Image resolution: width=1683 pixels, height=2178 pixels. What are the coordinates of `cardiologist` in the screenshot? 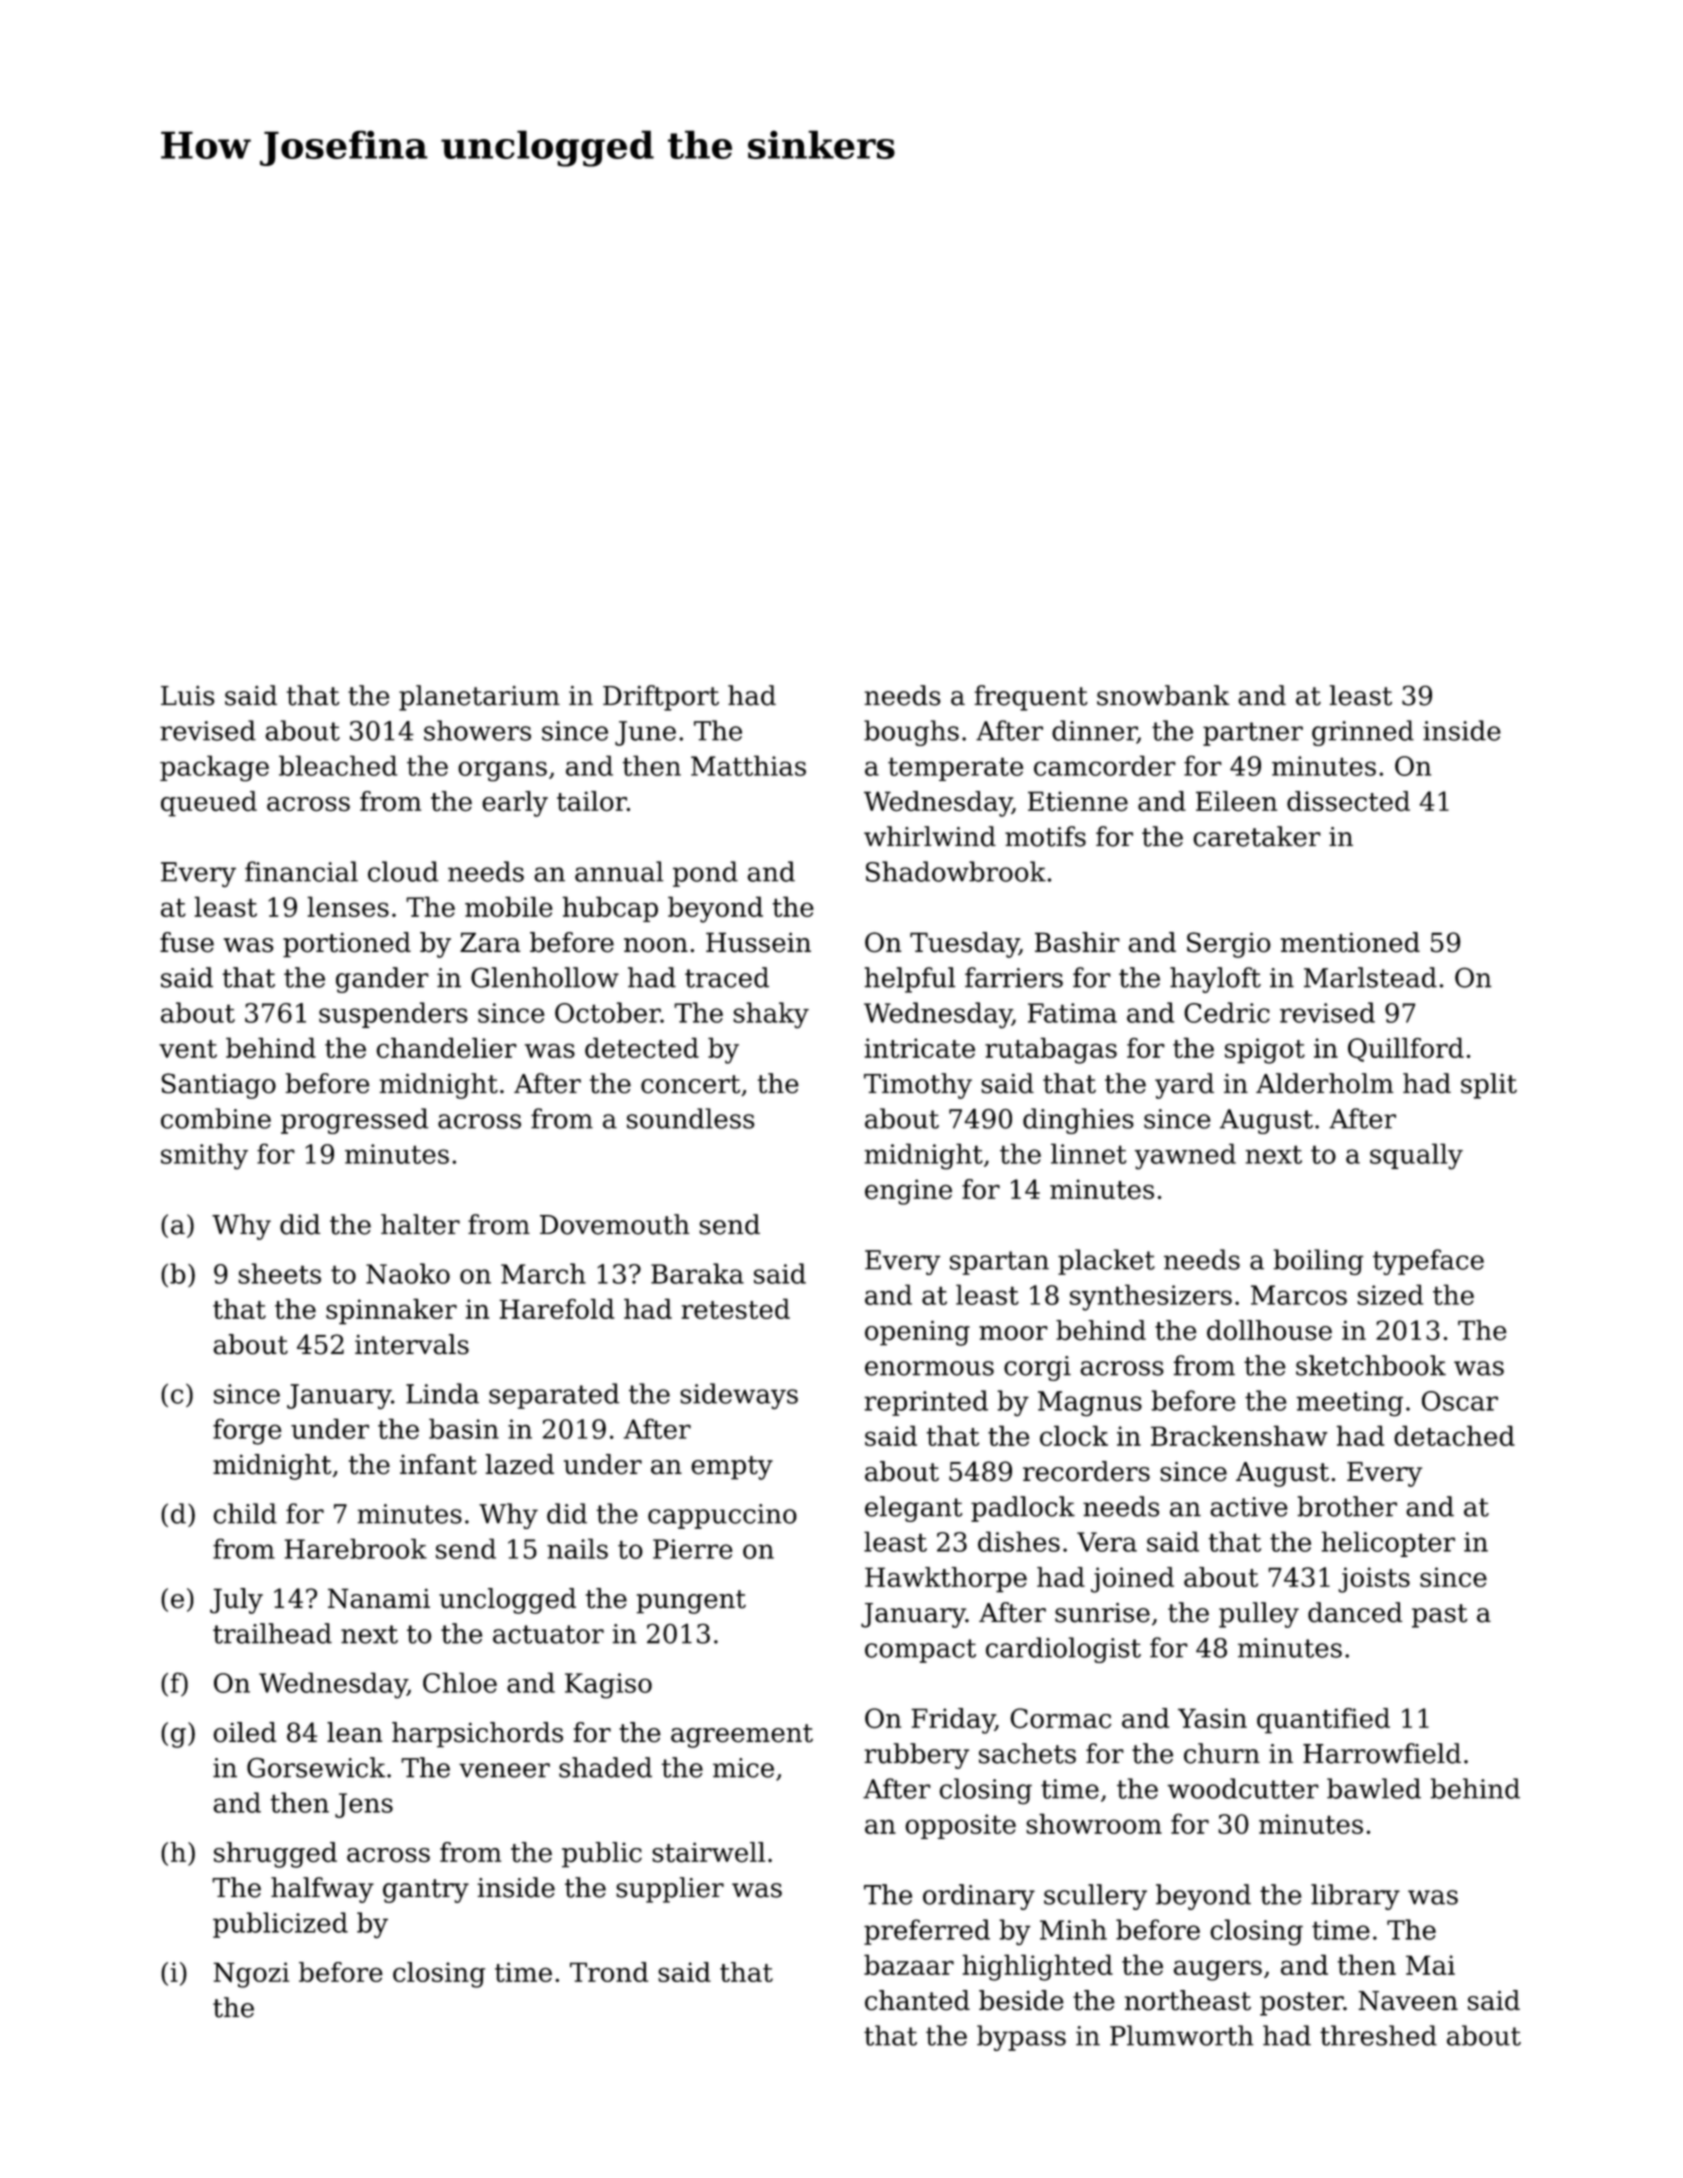 It's located at (1063, 1650).
